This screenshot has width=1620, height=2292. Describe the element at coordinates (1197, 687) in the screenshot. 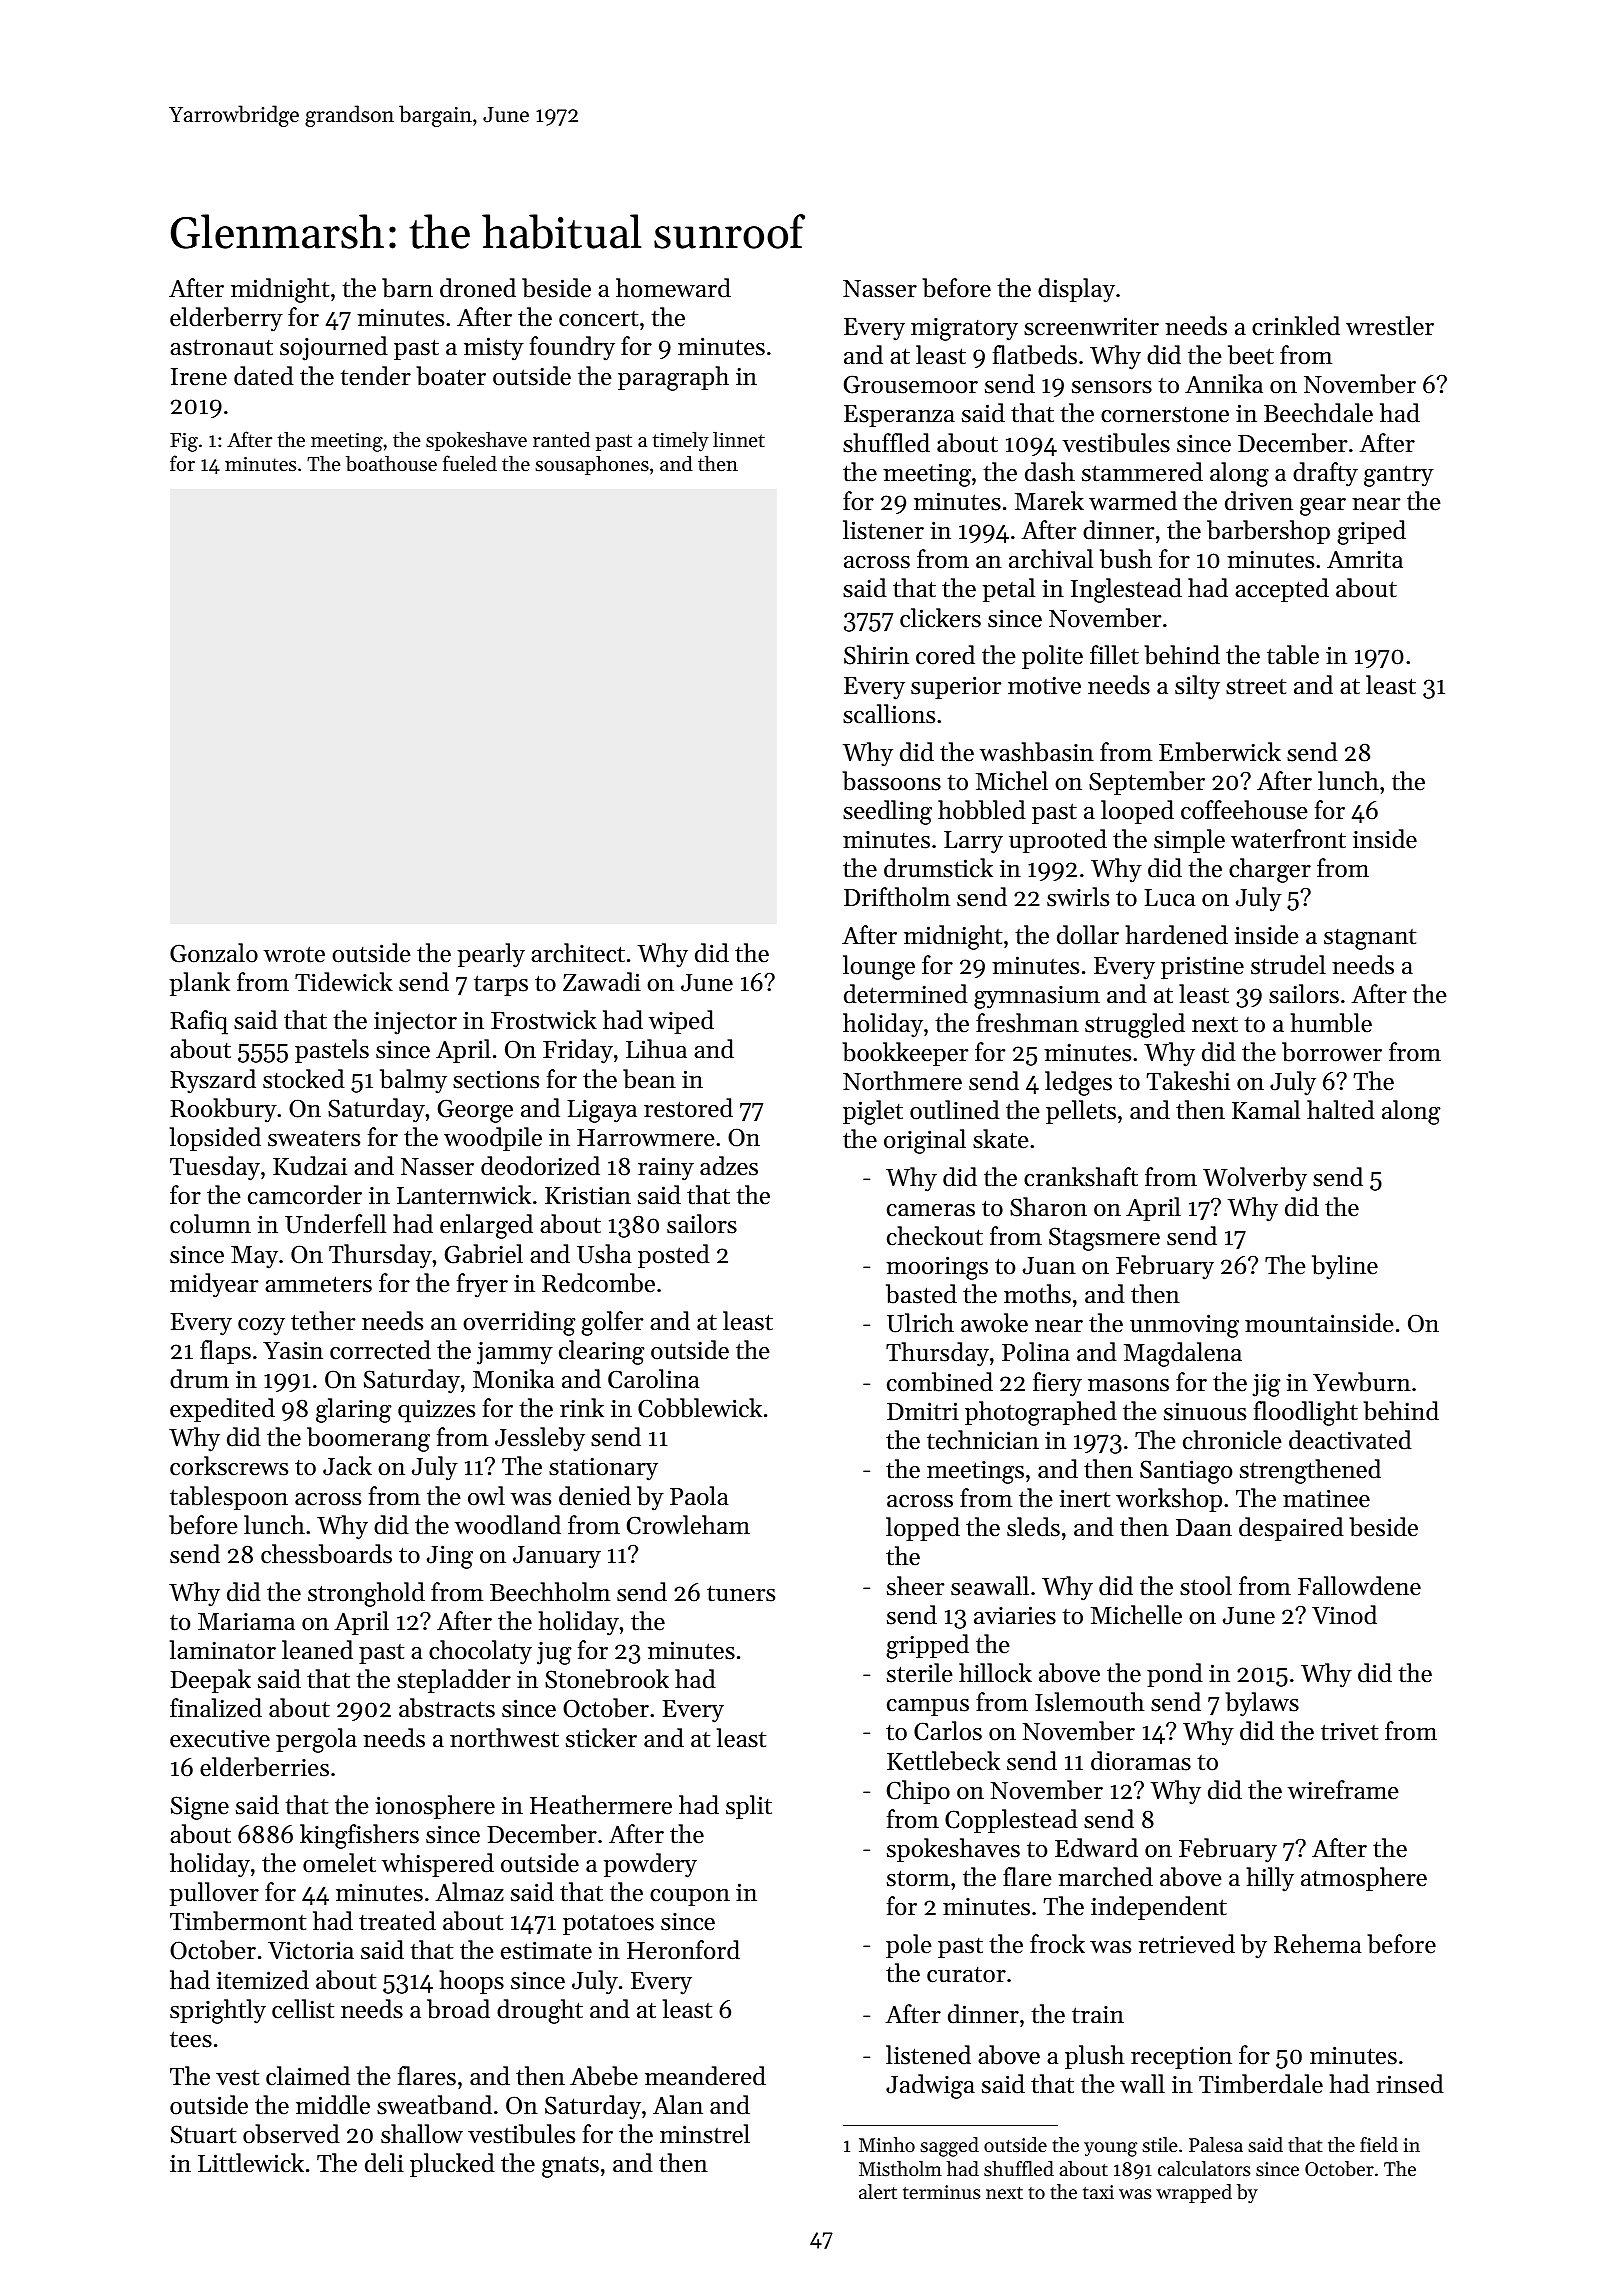

I see `silty` at that location.
